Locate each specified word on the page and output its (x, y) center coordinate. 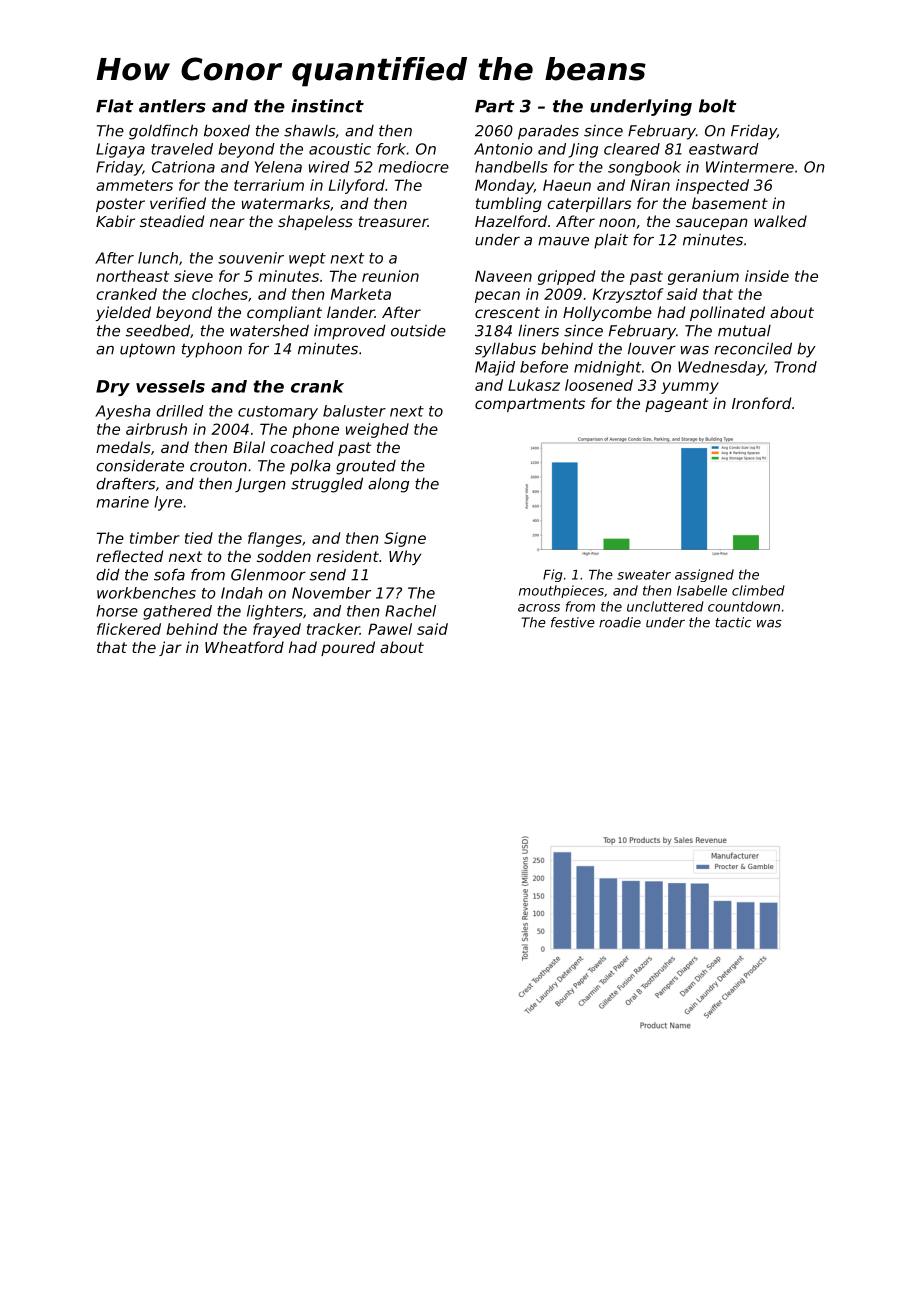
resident (348, 556)
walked (780, 221)
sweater (644, 575)
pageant (676, 405)
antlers (172, 106)
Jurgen (260, 485)
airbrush (156, 429)
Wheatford (244, 647)
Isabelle (702, 590)
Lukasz (534, 385)
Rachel (410, 611)
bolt (718, 106)
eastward (724, 149)
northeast (132, 276)
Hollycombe (607, 313)
